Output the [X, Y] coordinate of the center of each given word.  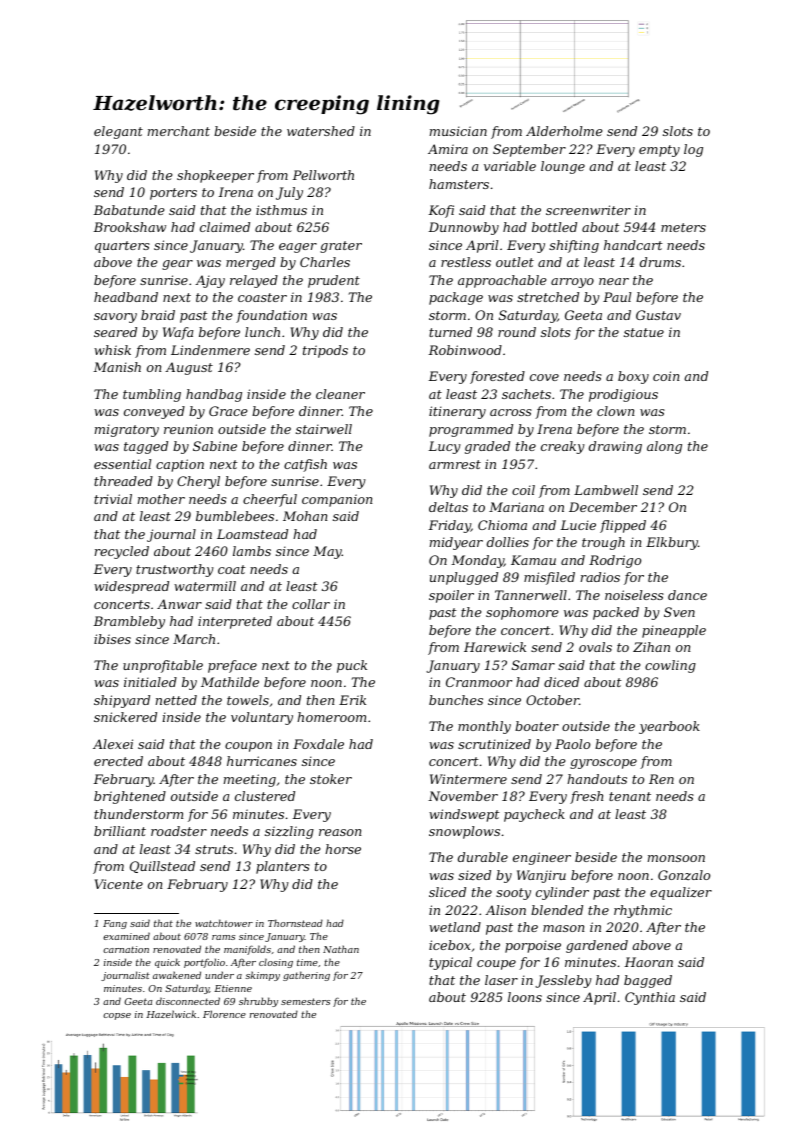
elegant [118, 132]
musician [458, 131]
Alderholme [564, 131]
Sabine [215, 446]
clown [616, 411]
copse [117, 1016]
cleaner [340, 394]
